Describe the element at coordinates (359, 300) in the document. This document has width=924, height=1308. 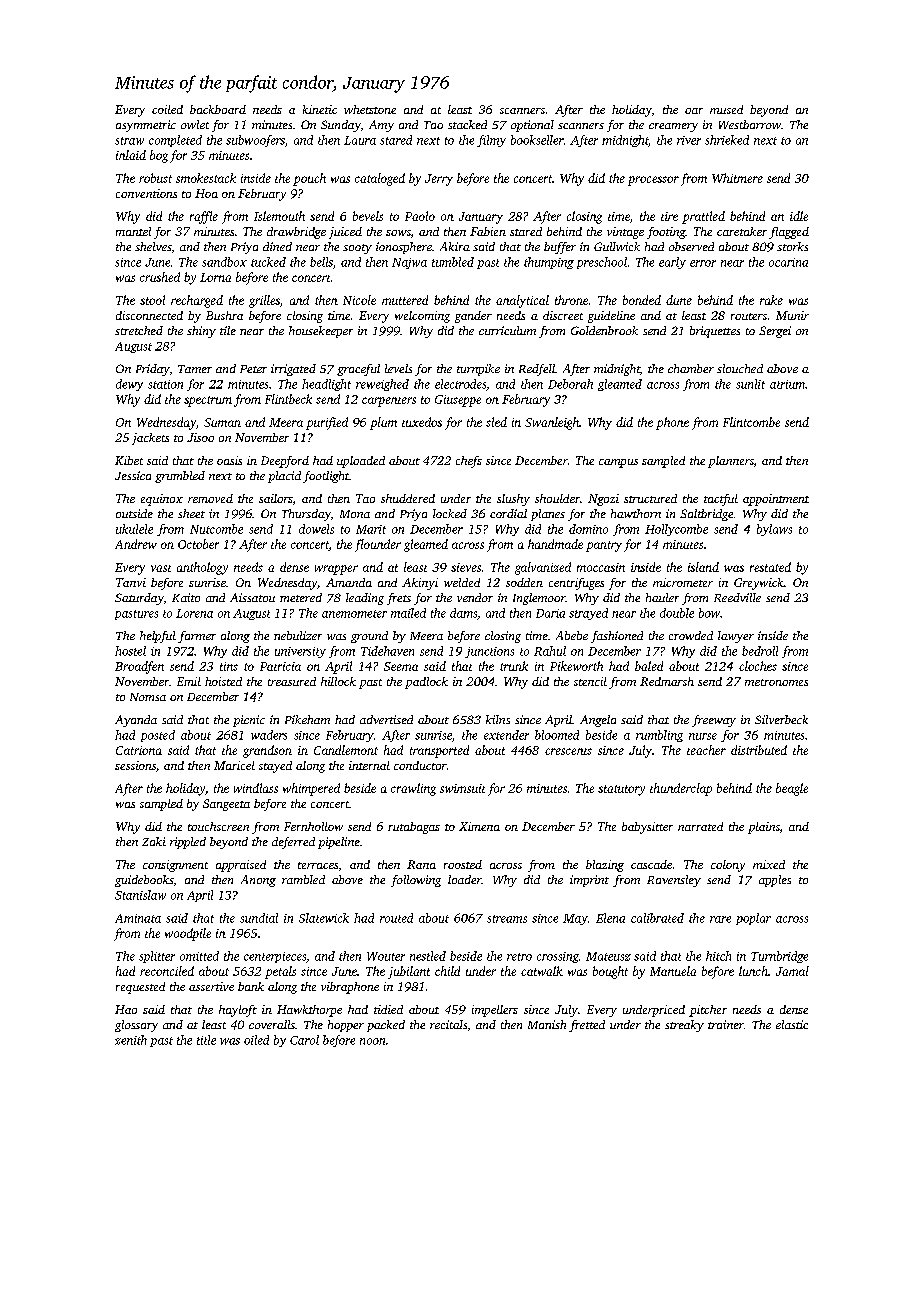
I see `Nicole` at that location.
